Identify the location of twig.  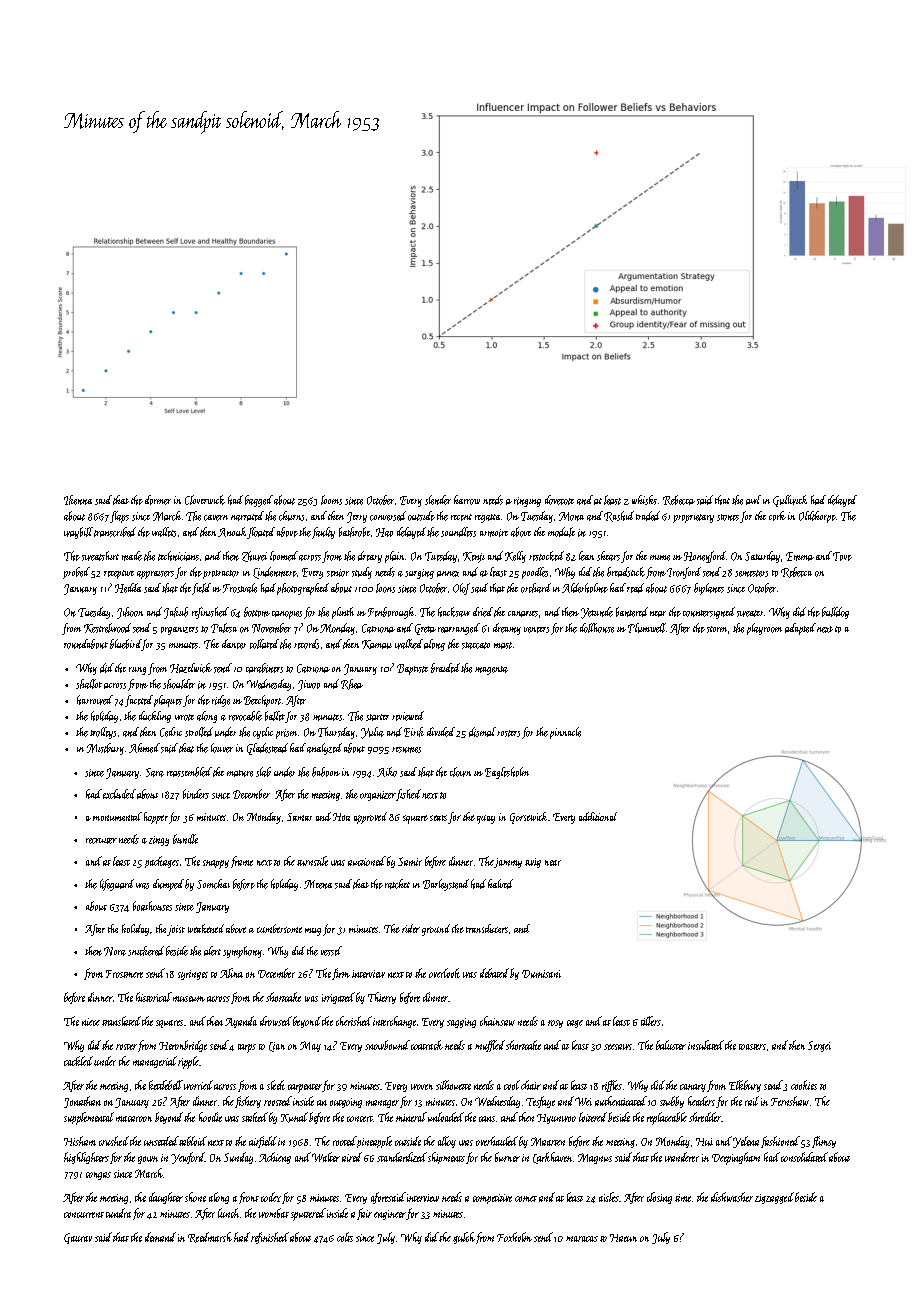
(533, 863).
